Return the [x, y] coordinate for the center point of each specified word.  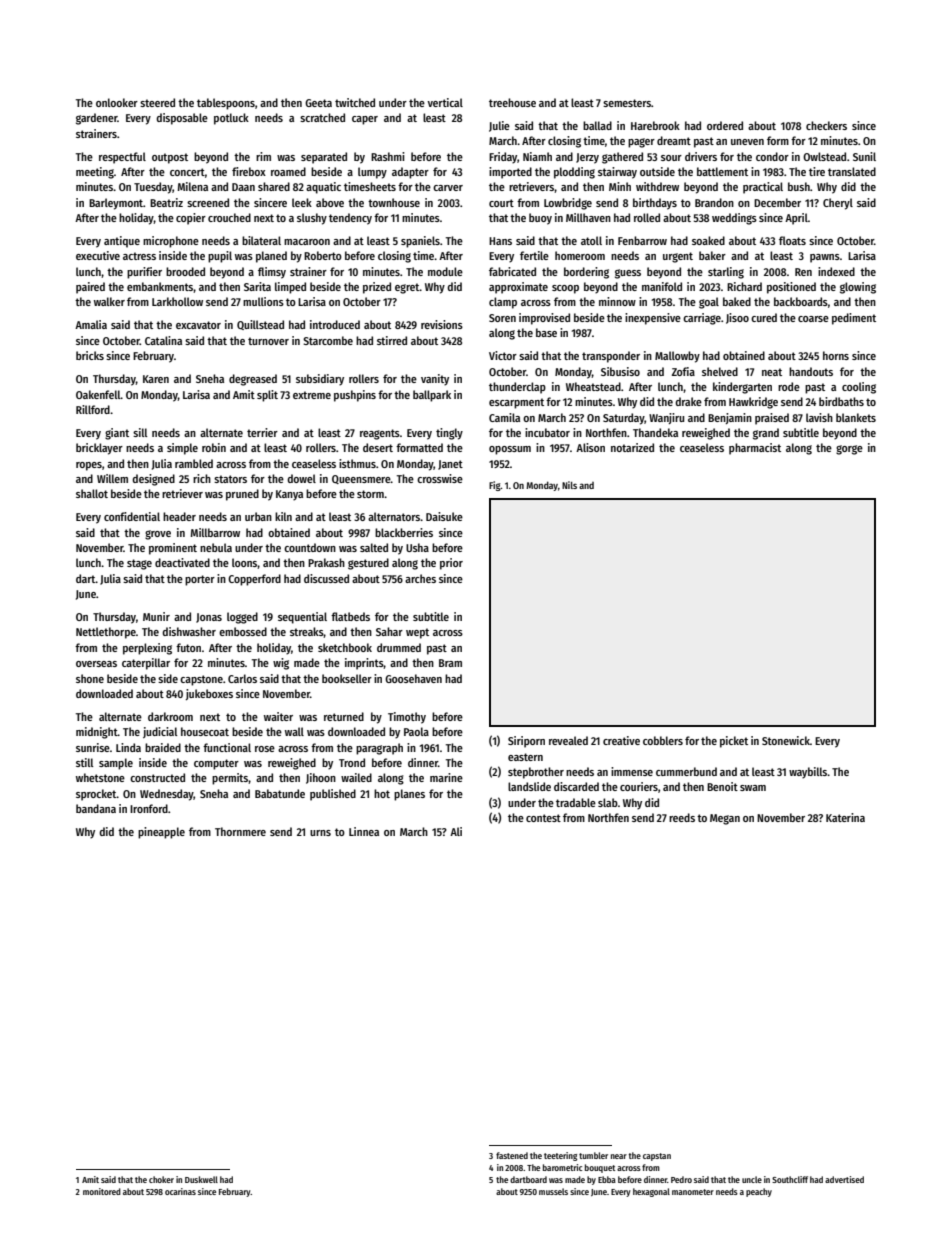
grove [158, 535]
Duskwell [201, 1179]
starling [726, 273]
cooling [859, 388]
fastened [512, 1155]
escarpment [516, 403]
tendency [350, 219]
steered [157, 102]
